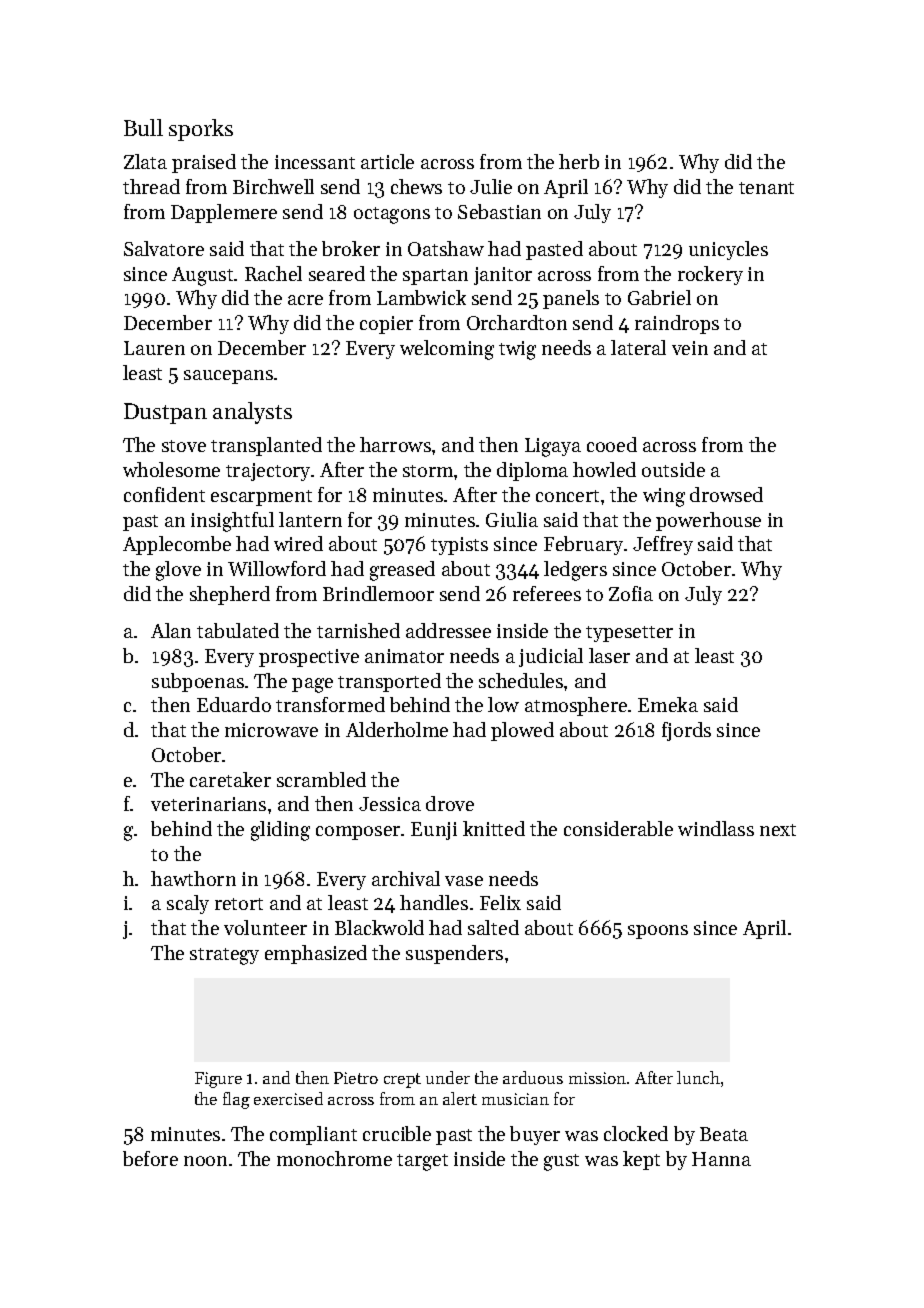 Image resolution: width=924 pixels, height=1308 pixels. I want to click on transported, so click(389, 682).
